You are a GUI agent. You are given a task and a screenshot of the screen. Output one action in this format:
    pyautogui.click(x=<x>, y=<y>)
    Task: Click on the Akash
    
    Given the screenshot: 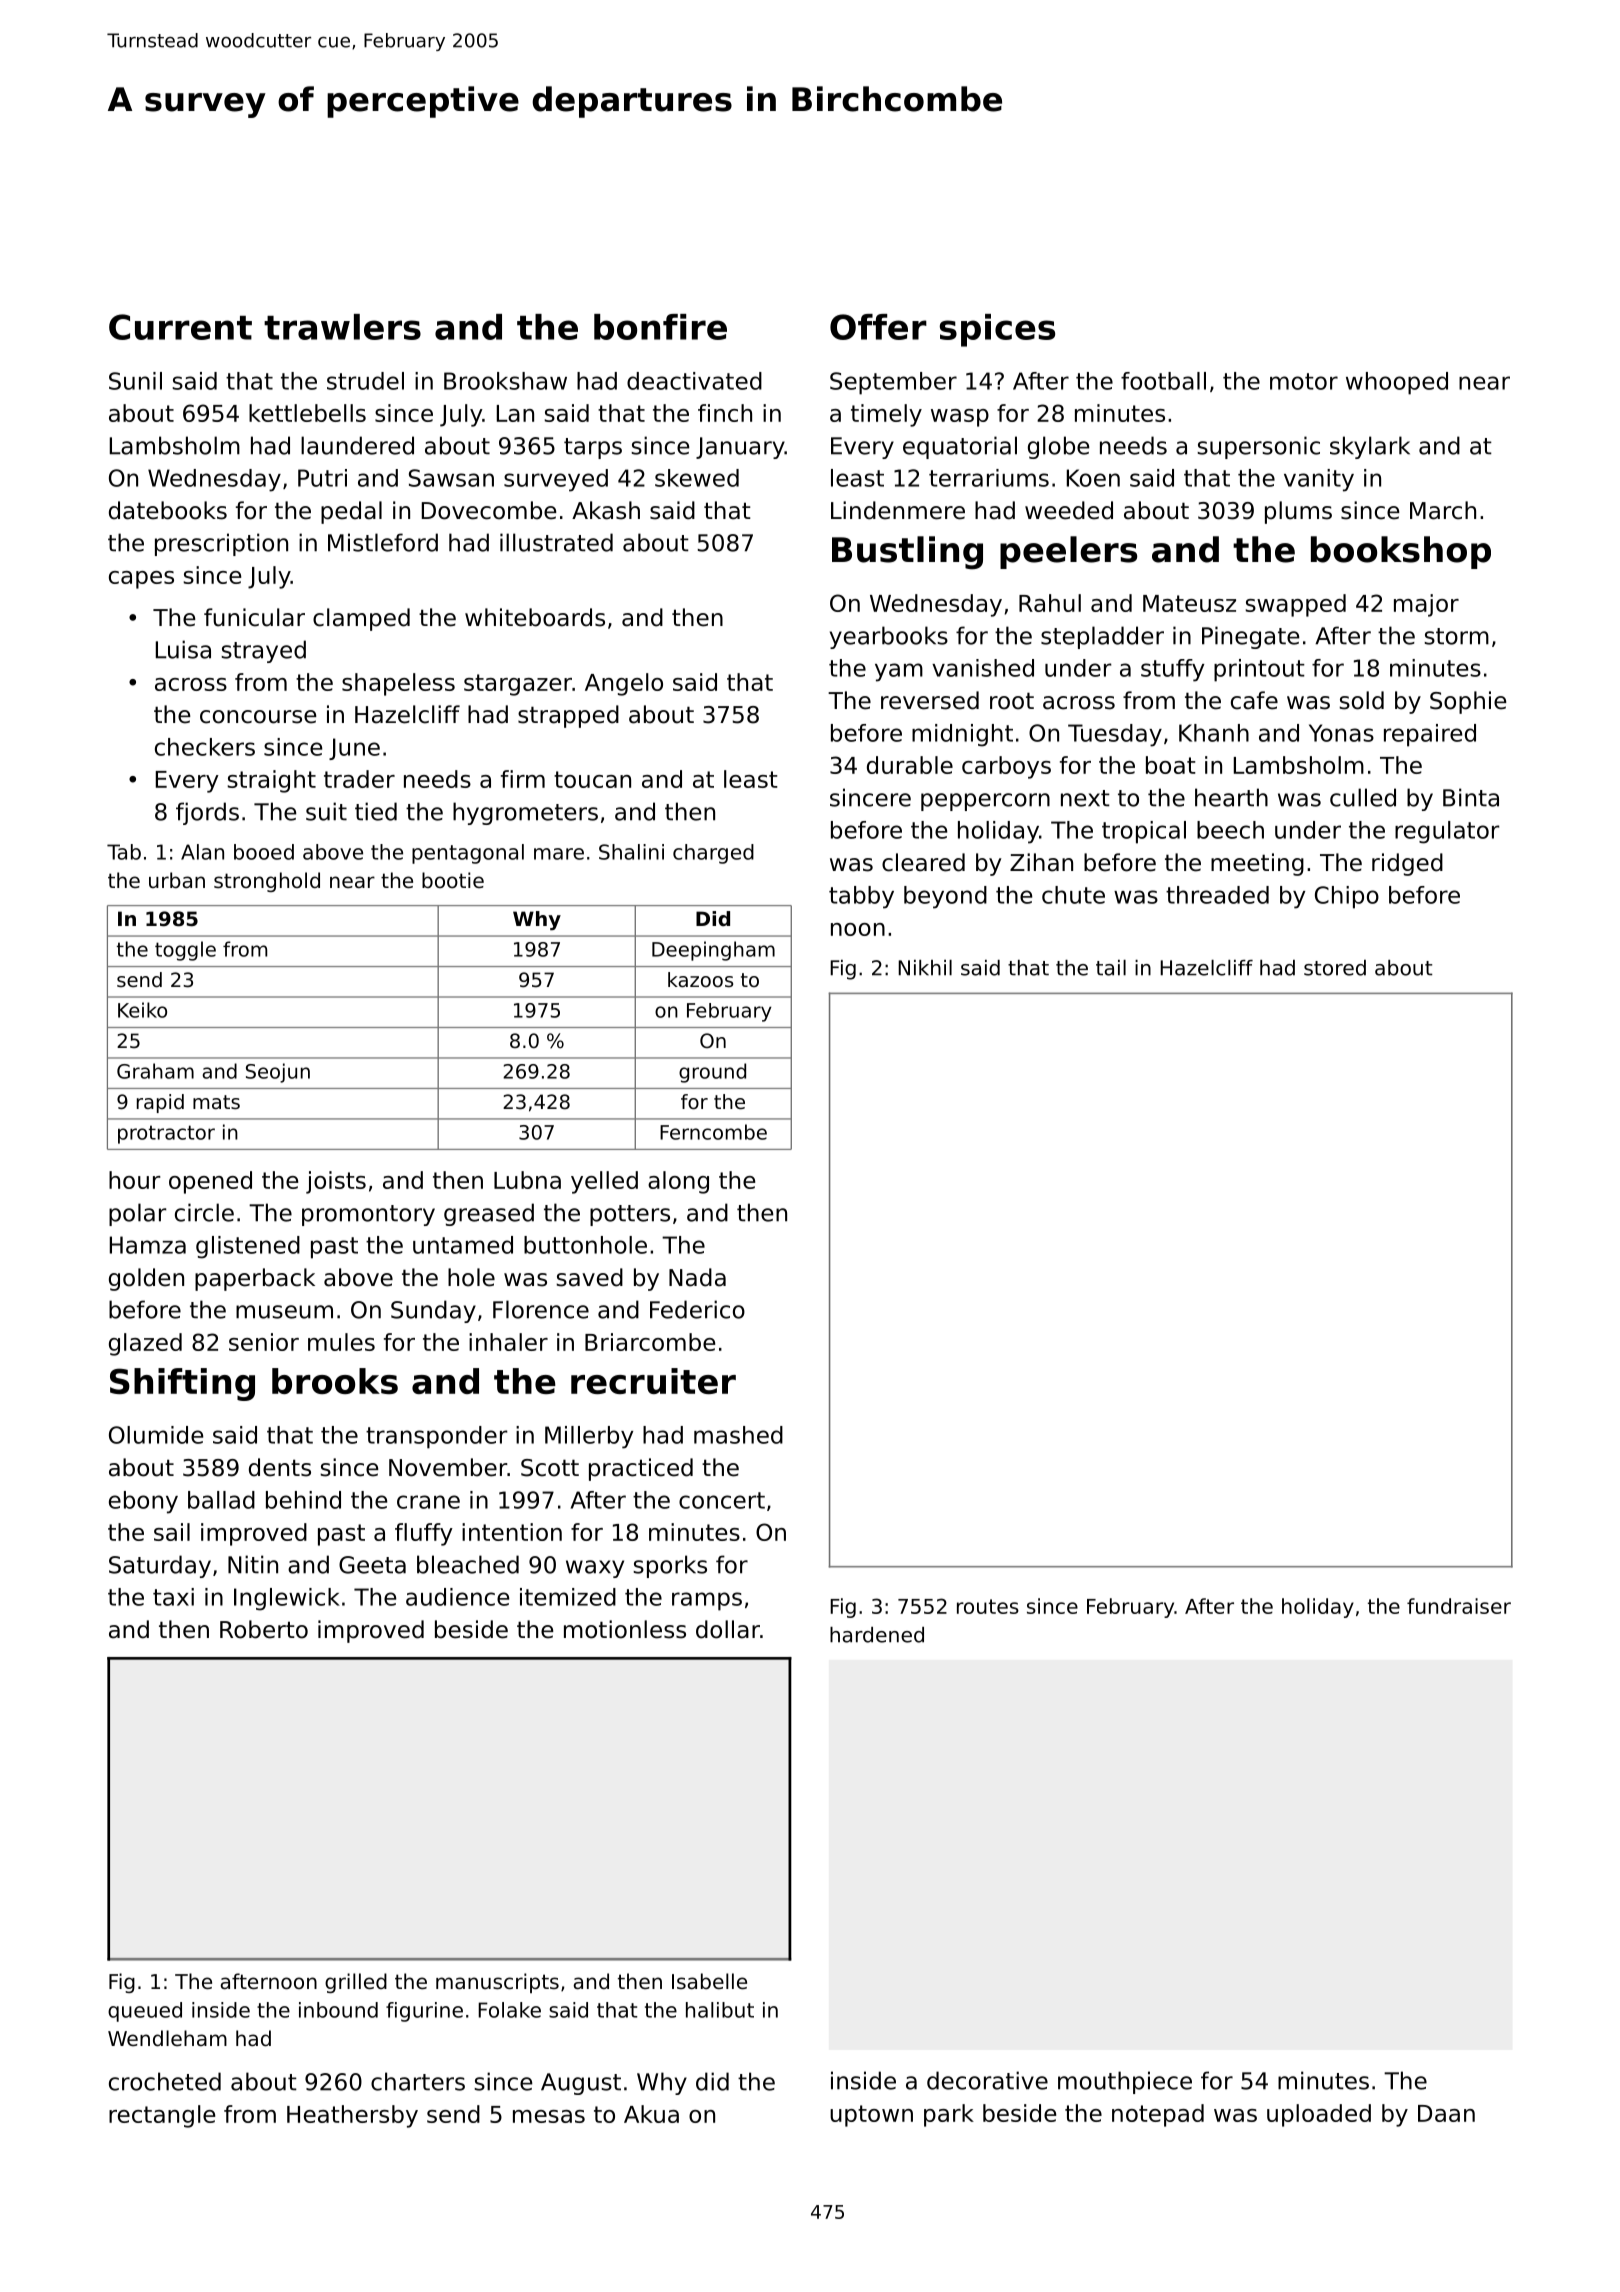 What is the action you would take?
    pyautogui.click(x=606, y=510)
